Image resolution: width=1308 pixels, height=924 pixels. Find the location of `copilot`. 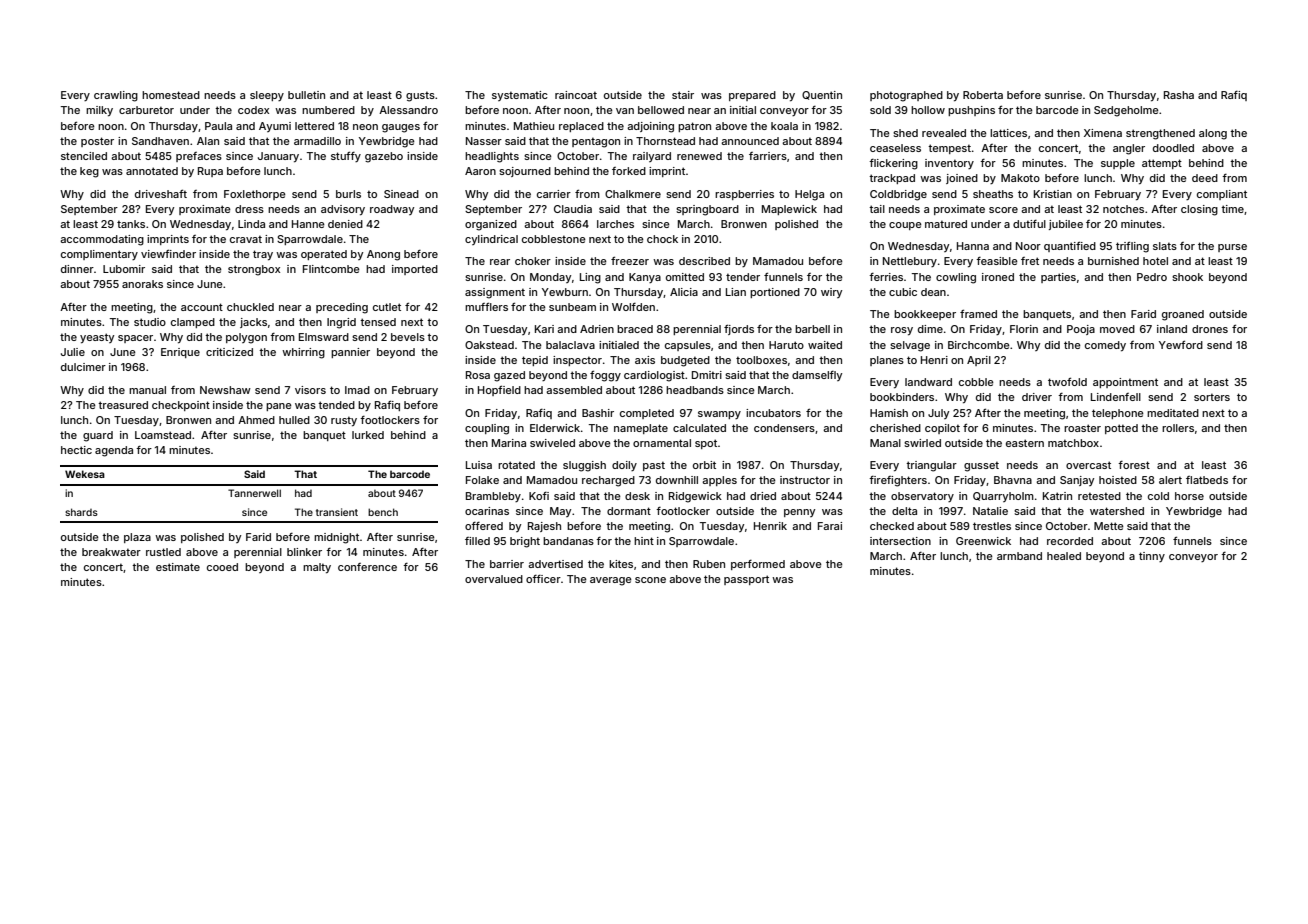

copilot is located at coordinates (942, 429).
